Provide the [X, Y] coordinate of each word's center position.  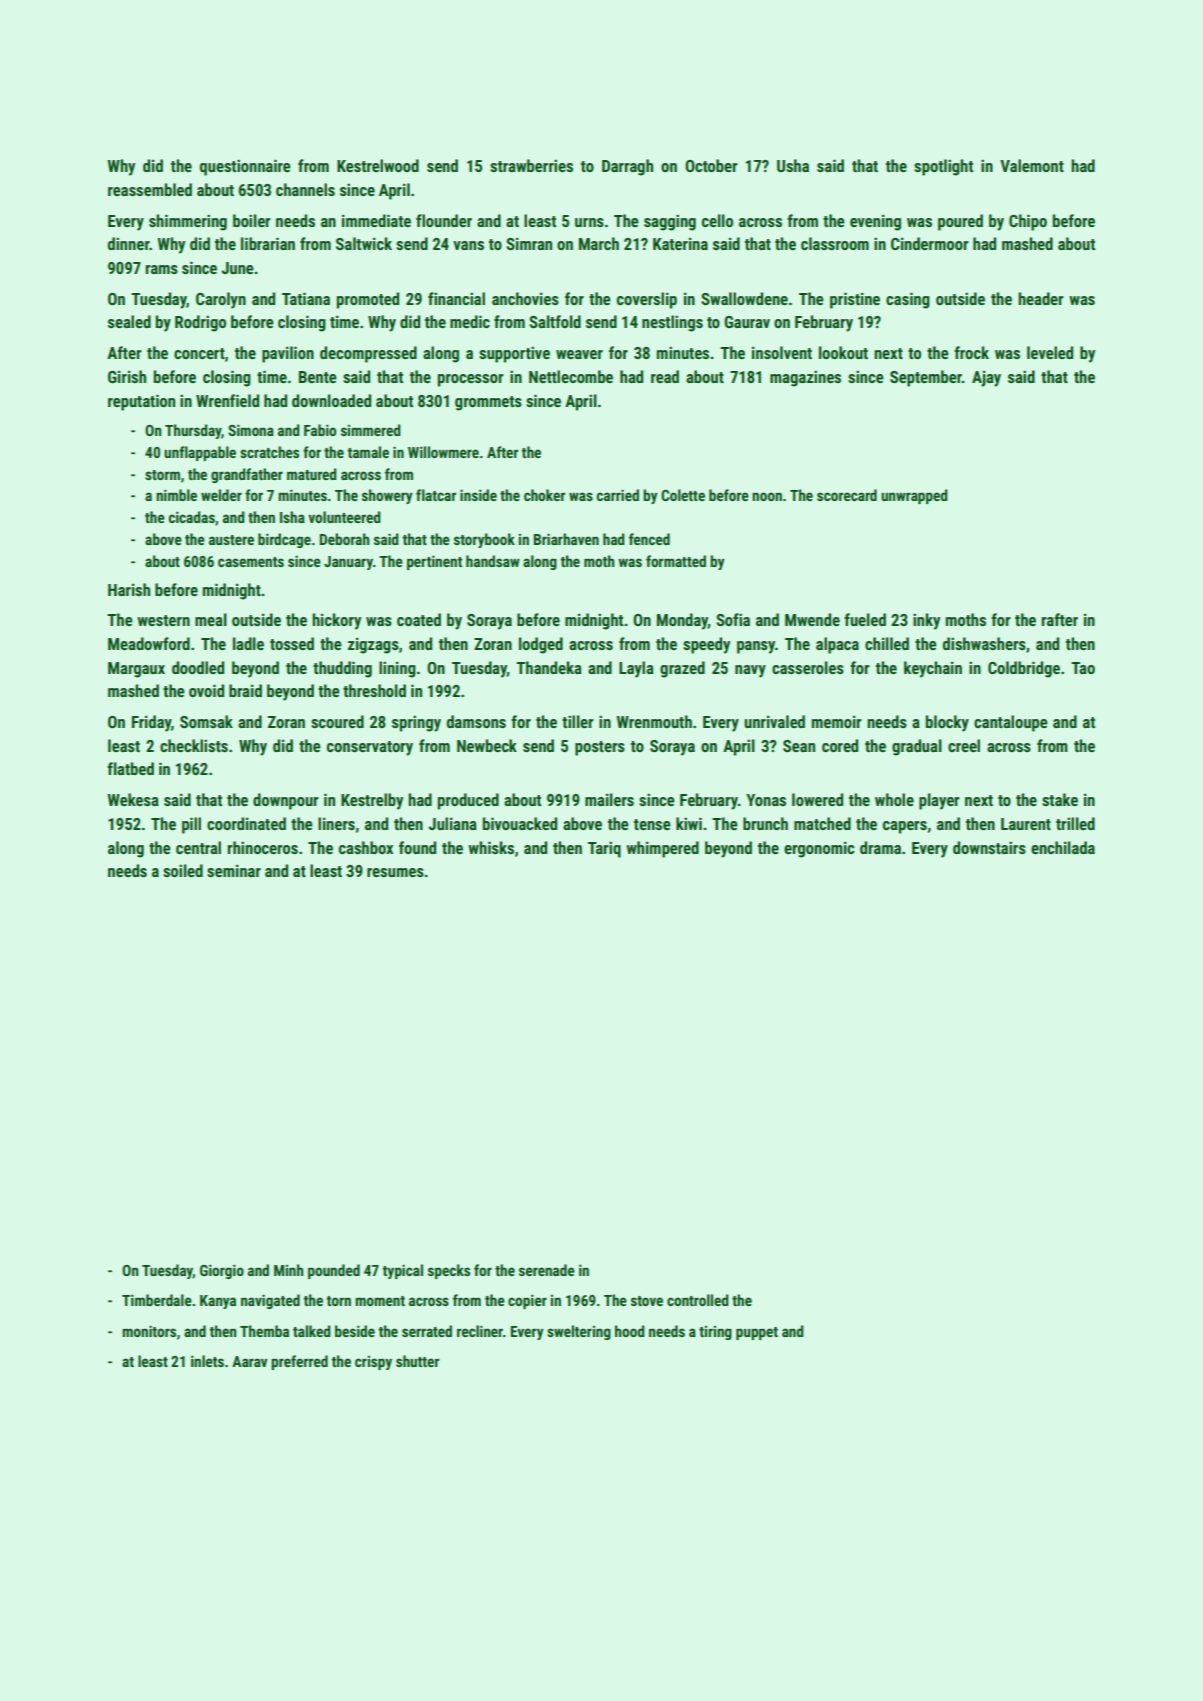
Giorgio [222, 1271]
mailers [609, 799]
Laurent [1026, 824]
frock [971, 352]
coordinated [246, 823]
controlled [698, 1300]
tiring [715, 1333]
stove [647, 1301]
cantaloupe [1011, 723]
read [665, 376]
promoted [368, 300]
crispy [373, 1363]
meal [211, 619]
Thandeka [549, 667]
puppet [757, 1333]
